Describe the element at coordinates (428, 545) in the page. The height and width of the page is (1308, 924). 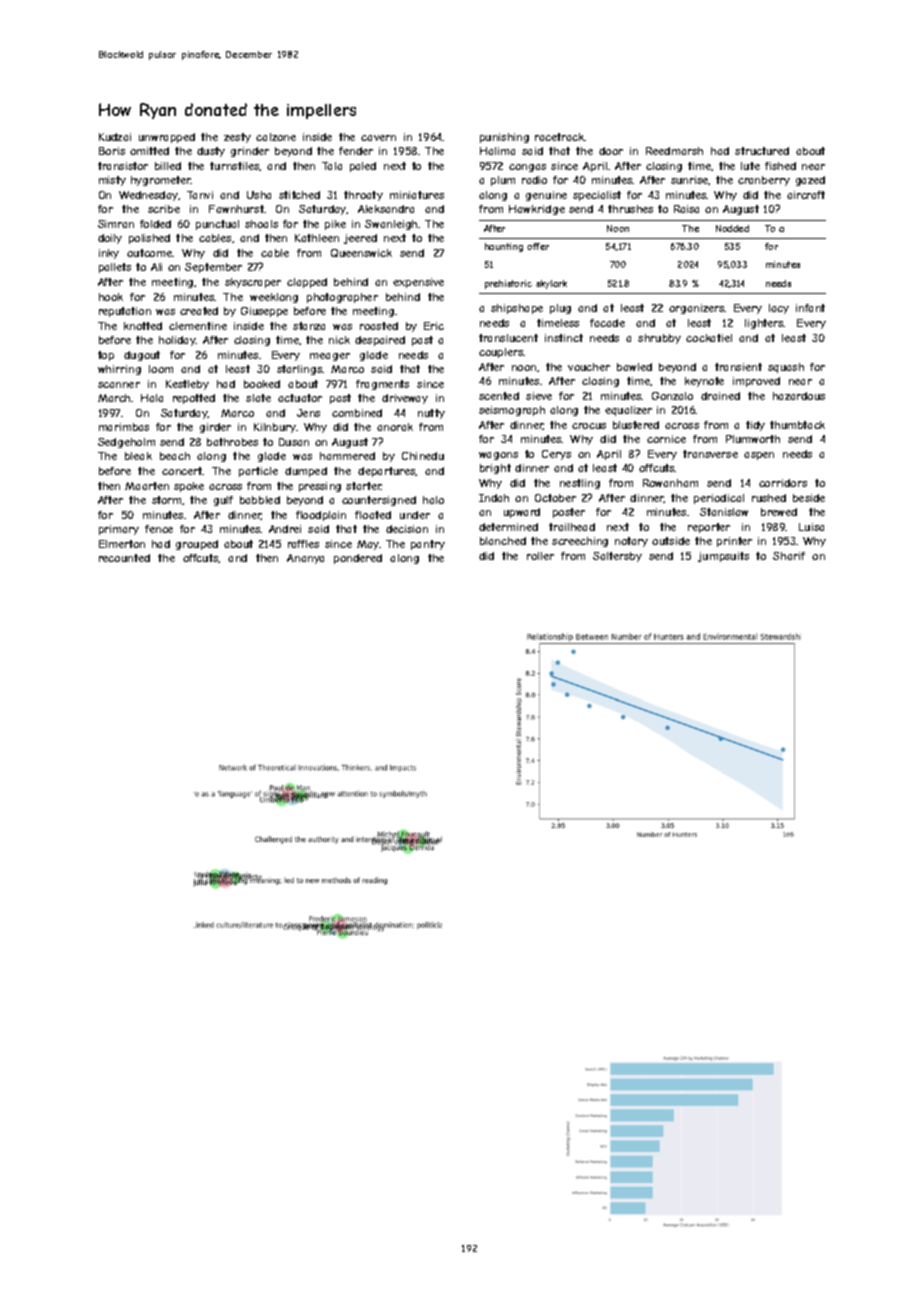
I see `pantry` at that location.
